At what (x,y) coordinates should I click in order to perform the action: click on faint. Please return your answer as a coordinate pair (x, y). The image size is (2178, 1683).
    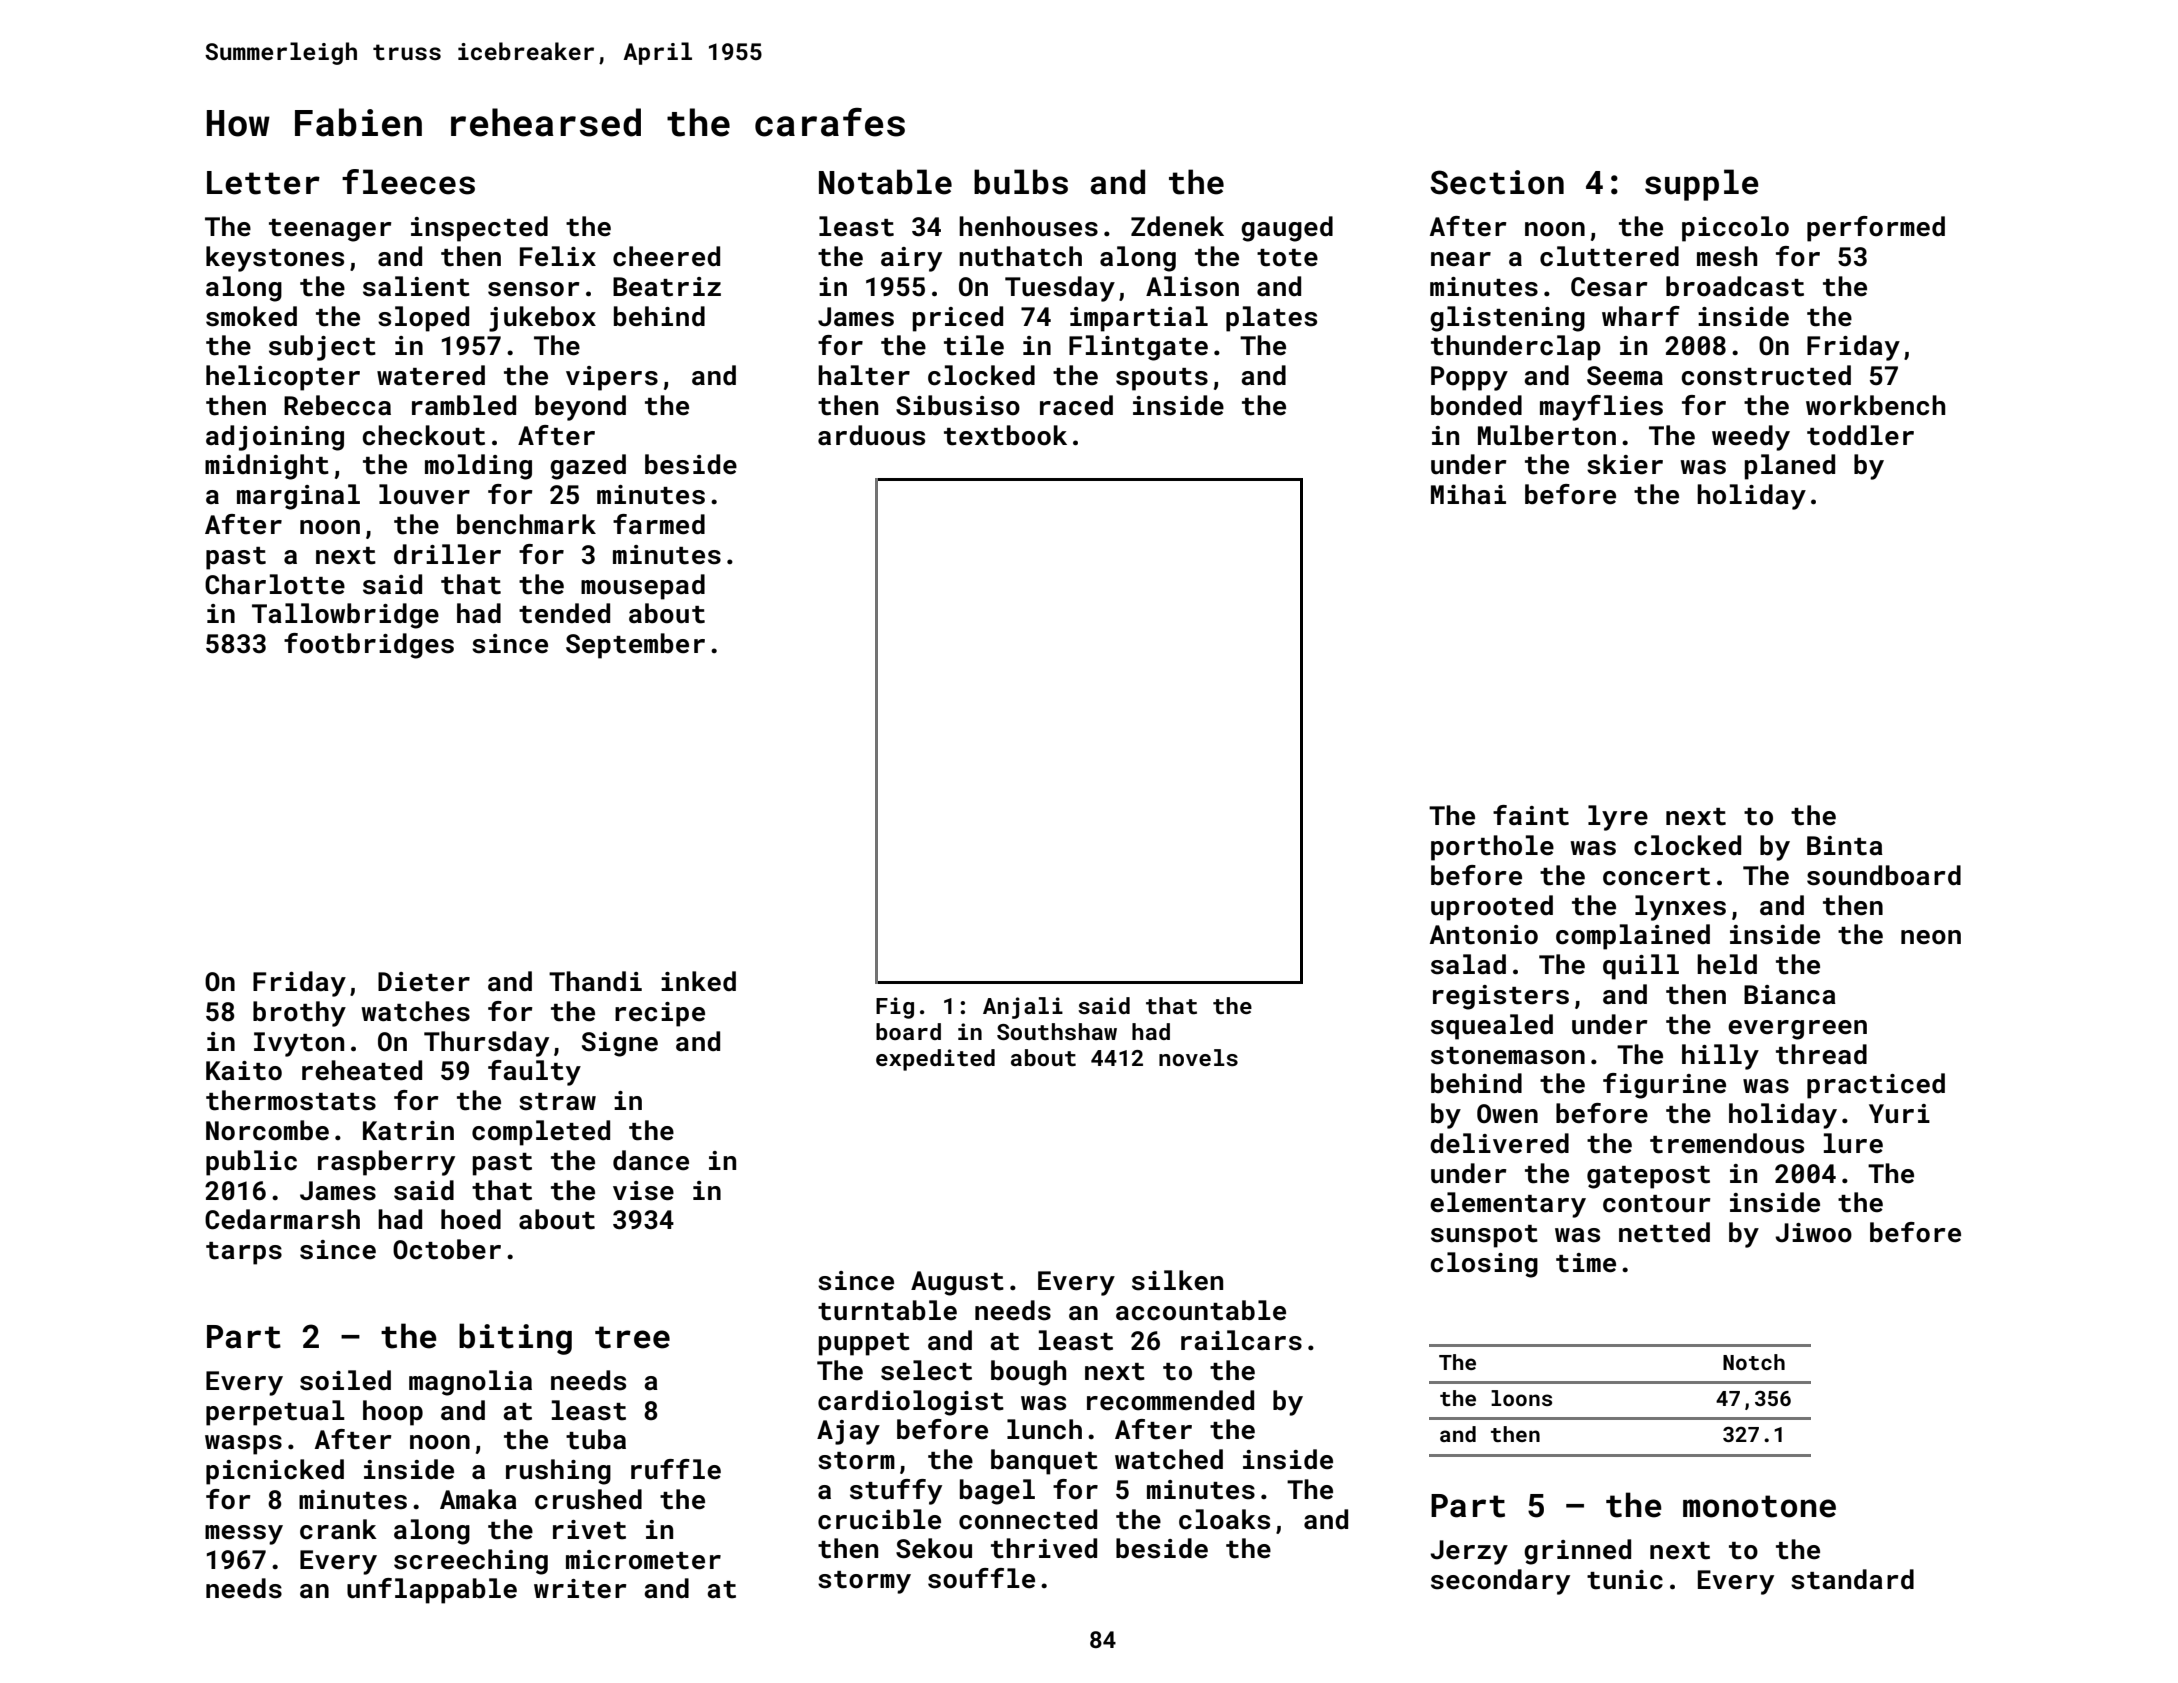
    Looking at the image, I should click on (1531, 815).
